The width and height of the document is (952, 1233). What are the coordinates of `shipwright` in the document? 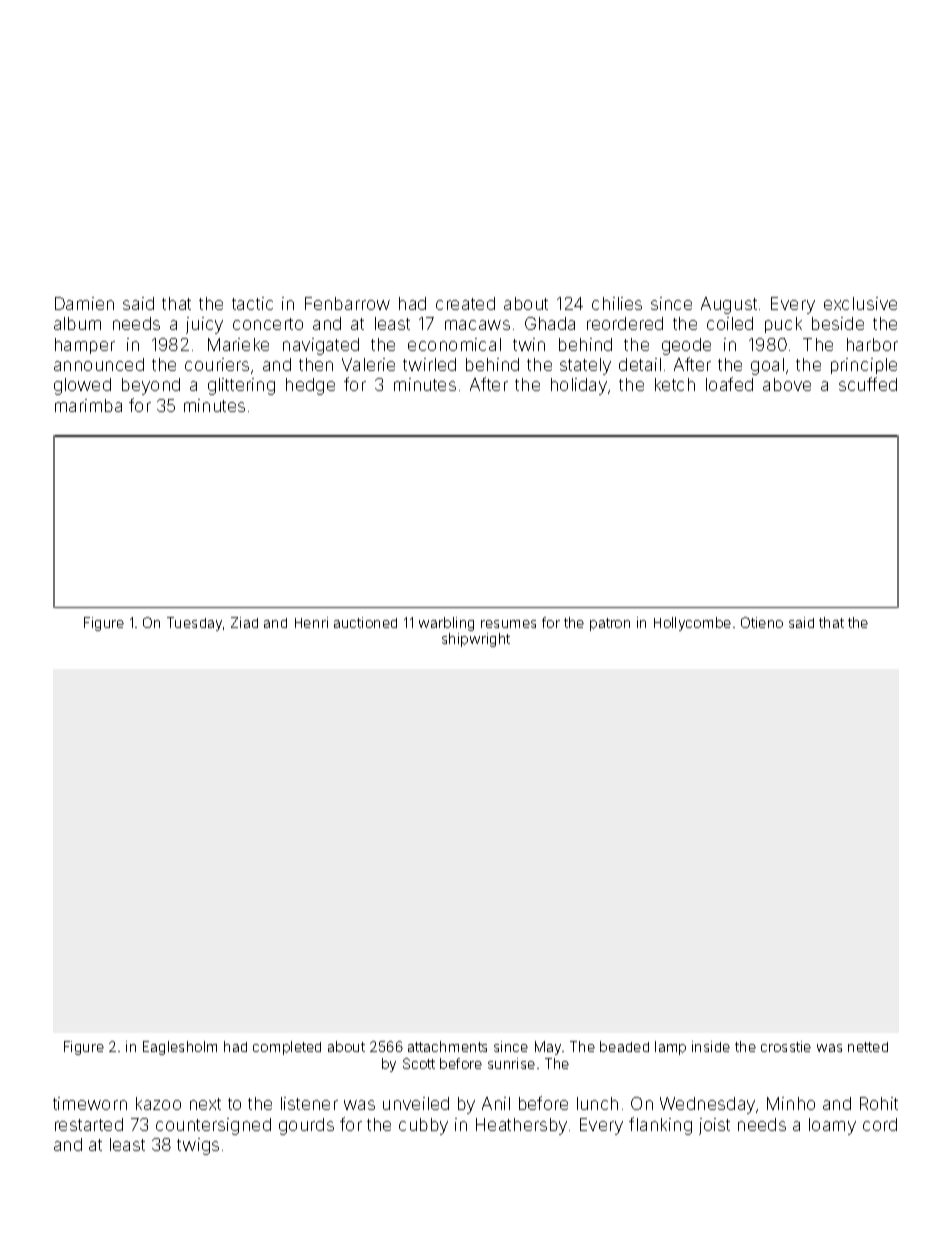 It's located at (476, 640).
